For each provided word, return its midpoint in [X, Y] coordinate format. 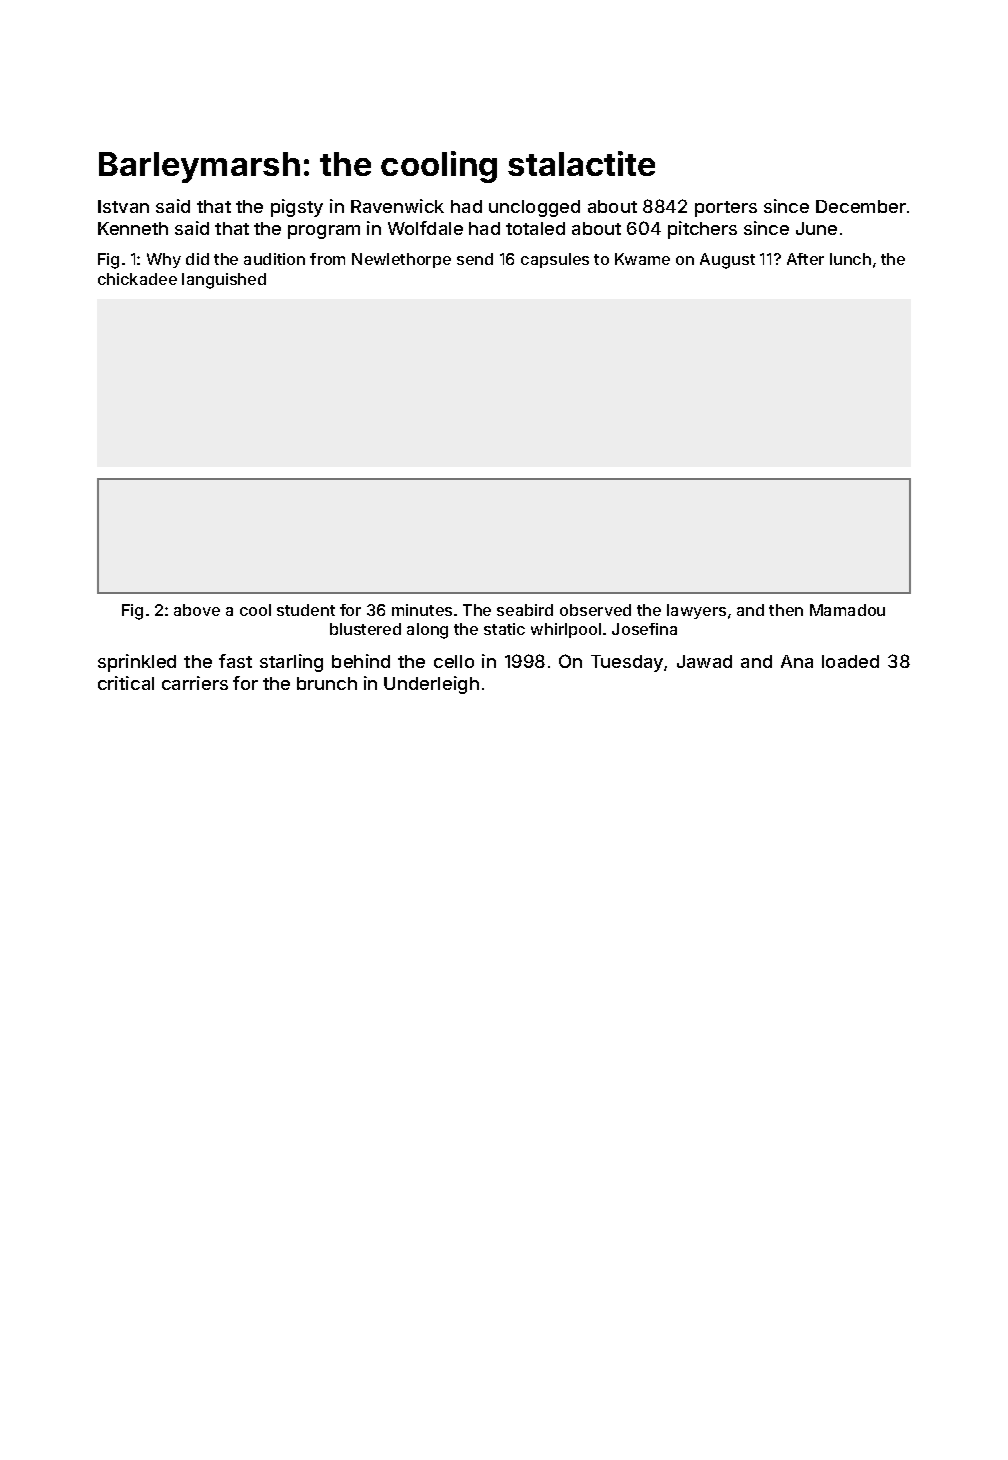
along [427, 631]
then [786, 610]
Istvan [123, 206]
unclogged [534, 208]
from [327, 259]
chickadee [137, 279]
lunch [850, 259]
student [306, 610]
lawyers [696, 611]
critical [126, 683]
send [475, 259]
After [805, 259]
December [861, 206]
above [197, 610]
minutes [422, 610]
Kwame [642, 259]
